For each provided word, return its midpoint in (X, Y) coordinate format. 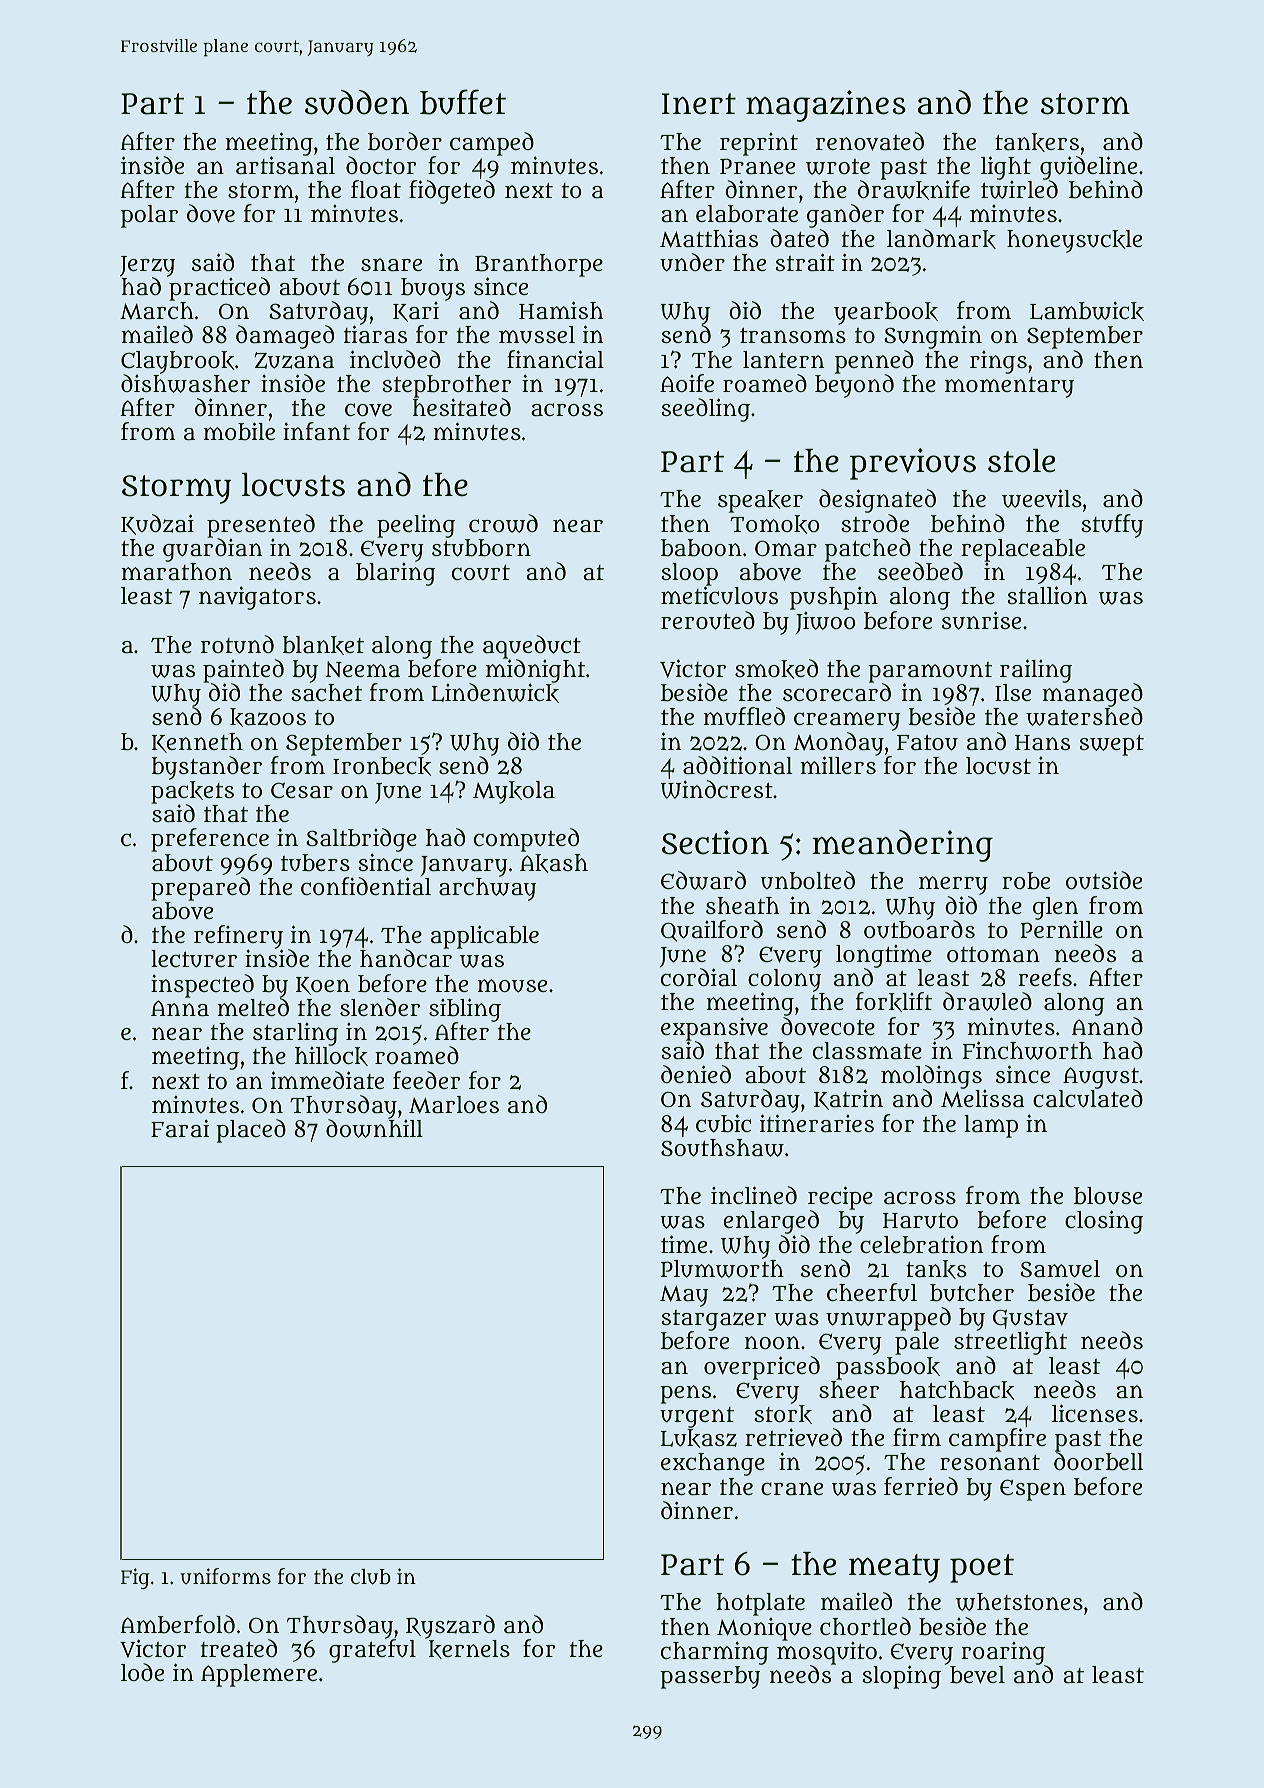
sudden (357, 102)
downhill (374, 1128)
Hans (1042, 742)
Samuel (1060, 1269)
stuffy (1112, 526)
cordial (699, 977)
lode (142, 1672)
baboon (701, 548)
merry (953, 885)
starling (295, 1034)
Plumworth (722, 1269)
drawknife (914, 190)
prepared (200, 889)
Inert (699, 103)
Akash (554, 863)
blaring (396, 574)
